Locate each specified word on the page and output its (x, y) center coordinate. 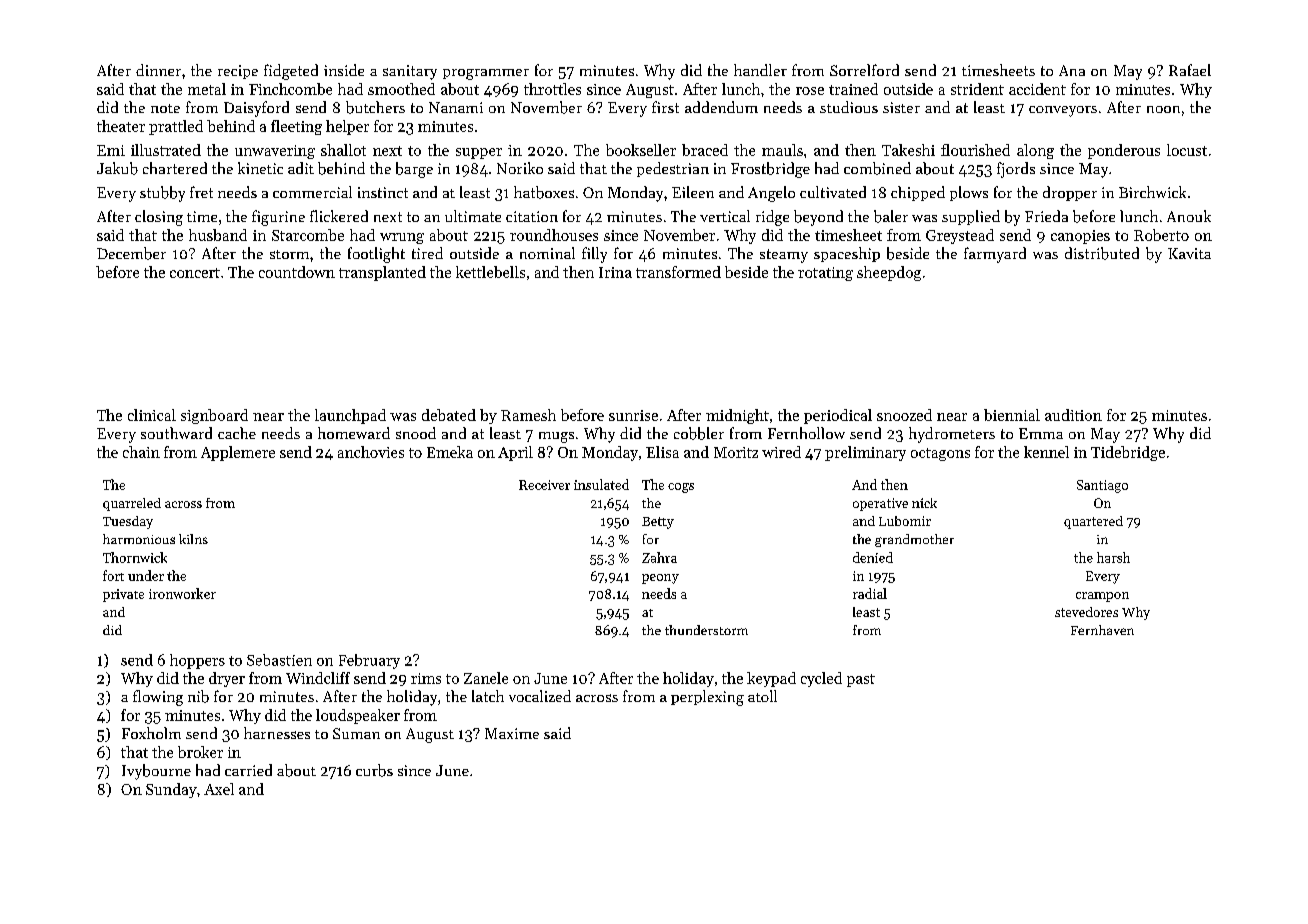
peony (660, 579)
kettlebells (490, 272)
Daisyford (256, 109)
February (369, 661)
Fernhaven (1102, 630)
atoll (762, 696)
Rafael (1190, 70)
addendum (721, 107)
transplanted (382, 273)
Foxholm (151, 733)
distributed (1102, 253)
